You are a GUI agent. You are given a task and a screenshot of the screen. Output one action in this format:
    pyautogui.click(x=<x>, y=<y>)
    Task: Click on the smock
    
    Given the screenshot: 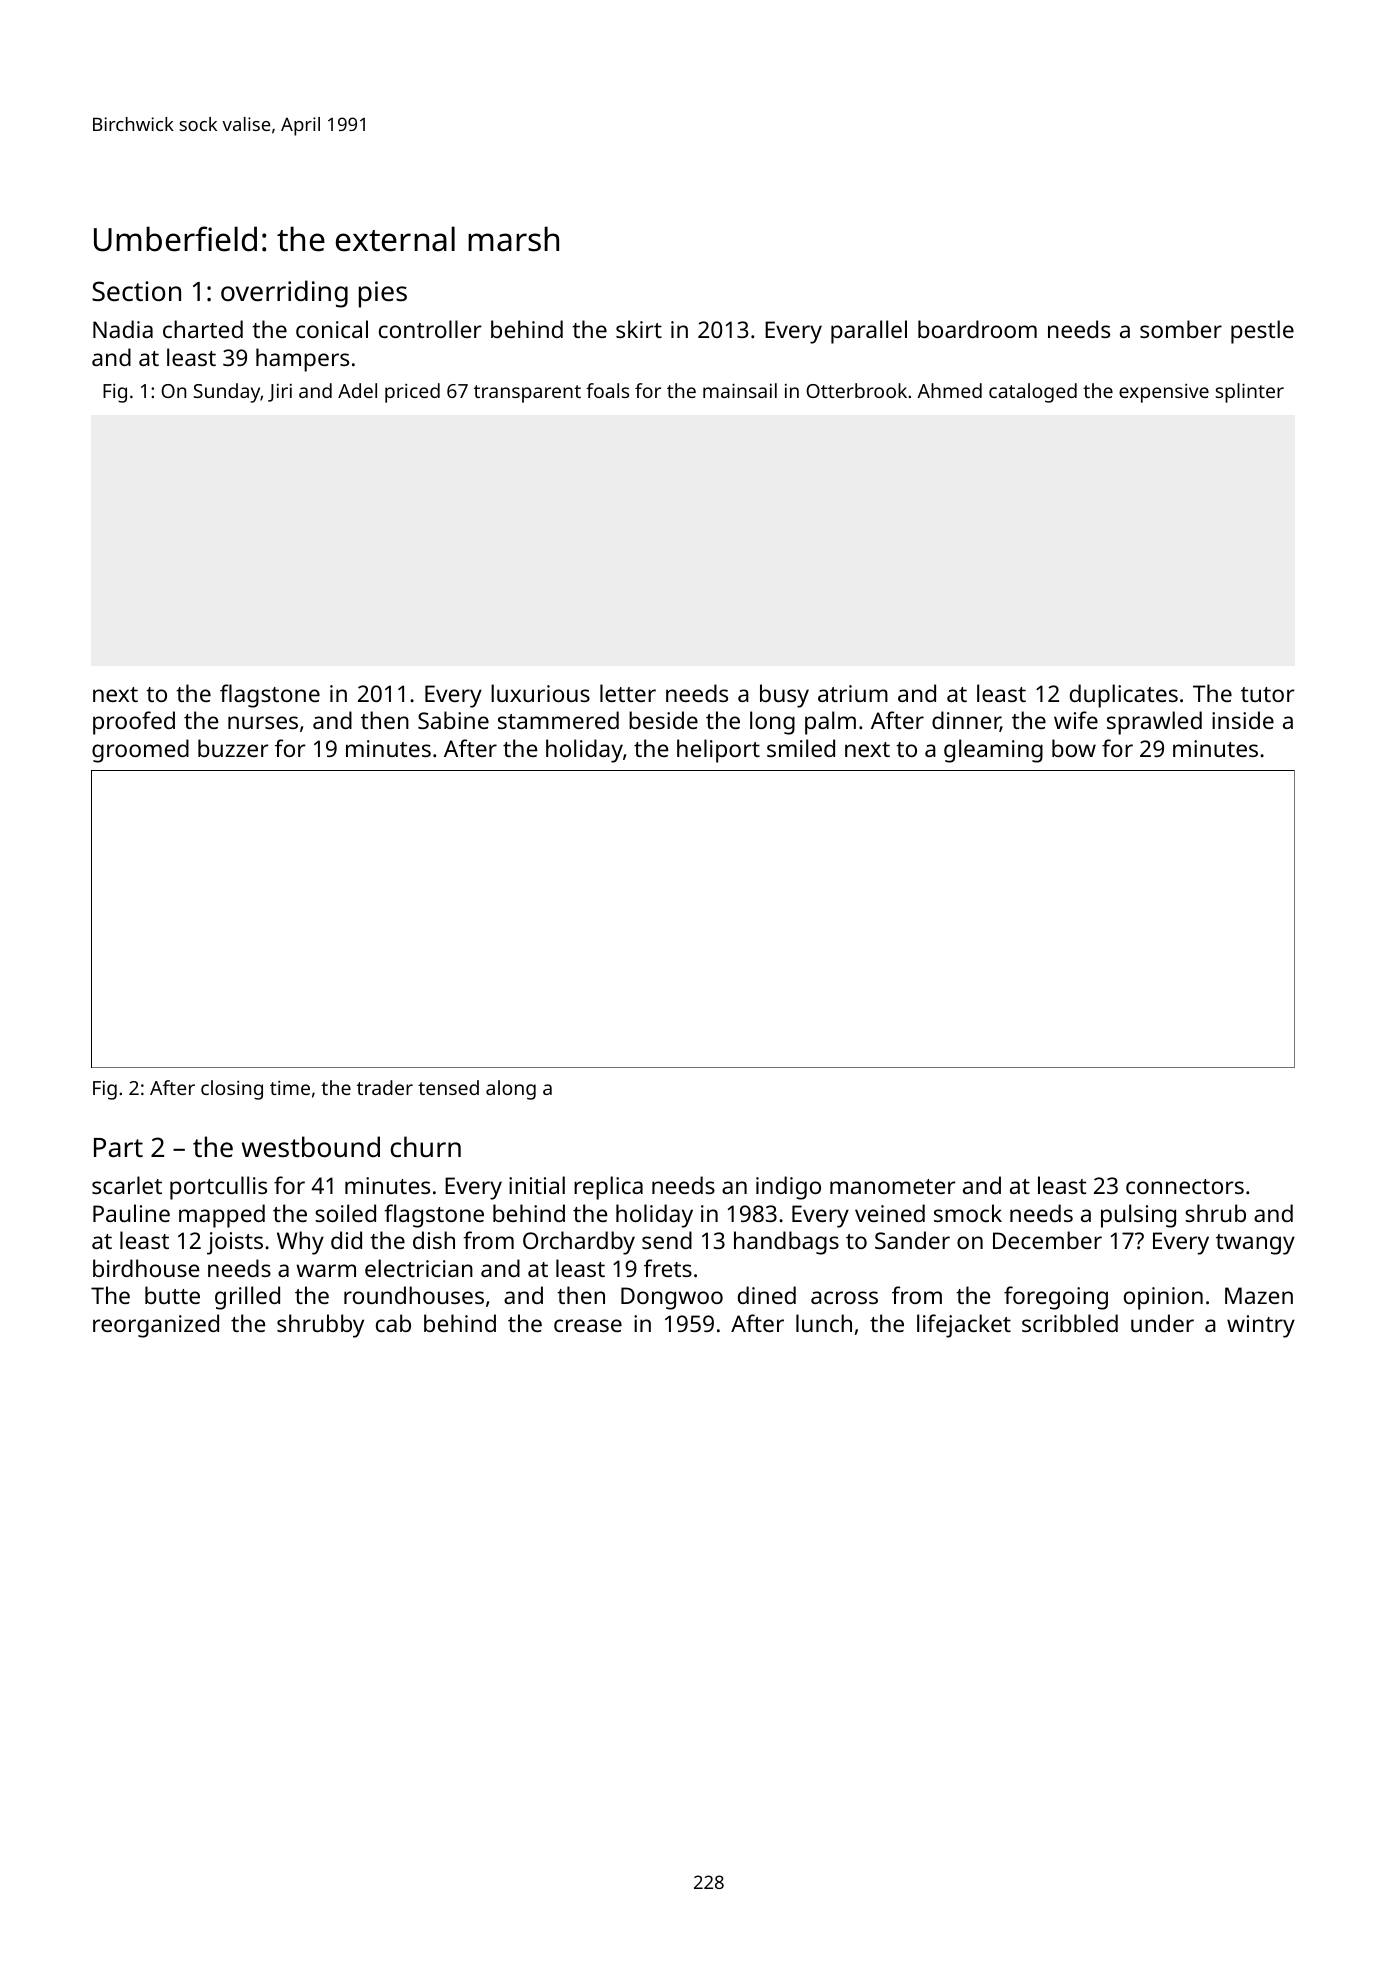 What is the action you would take?
    pyautogui.click(x=968, y=1213)
